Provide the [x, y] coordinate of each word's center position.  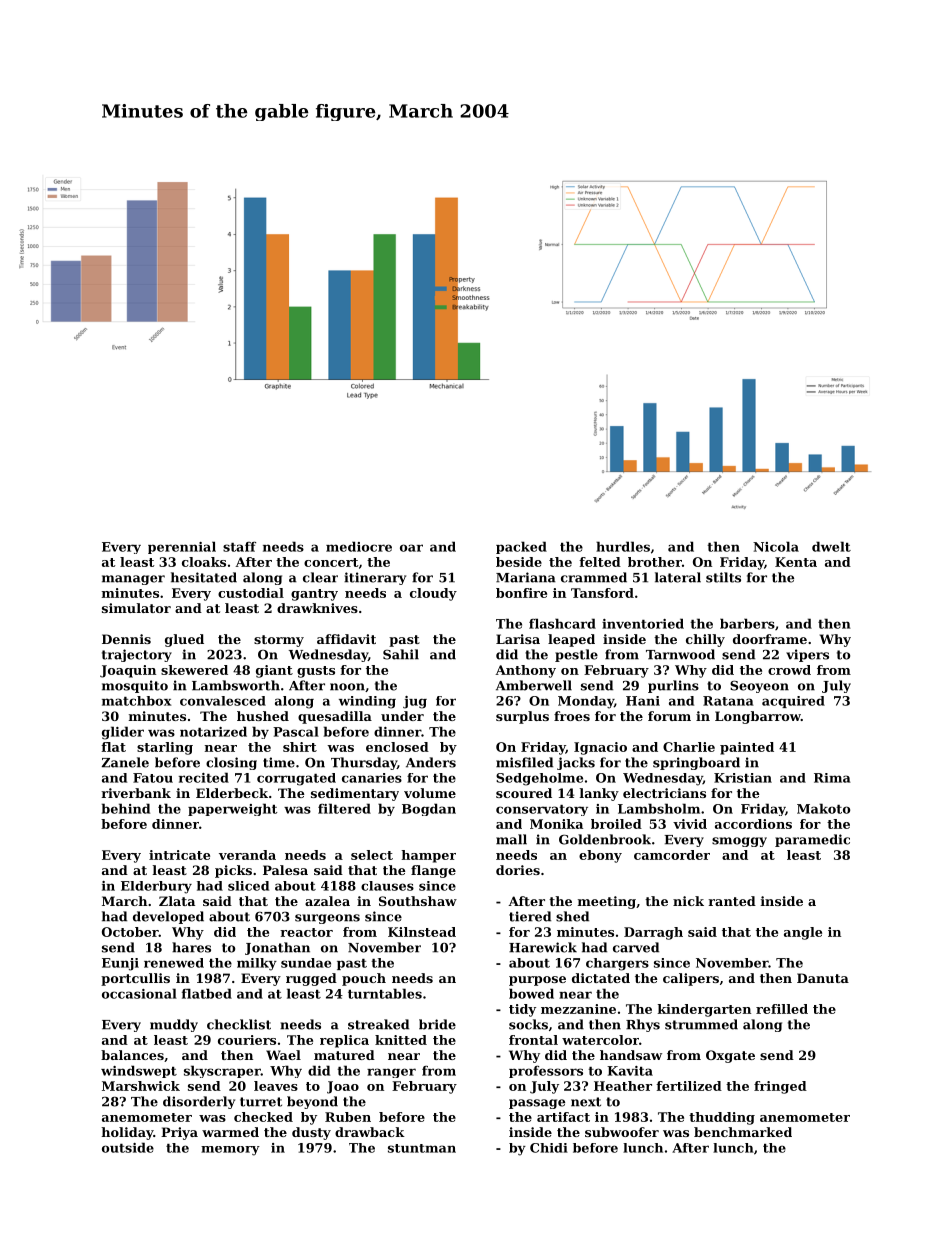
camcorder [672, 855]
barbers [747, 623]
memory [230, 1151]
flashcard [562, 623]
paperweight [232, 809]
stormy [279, 641]
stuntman [422, 1148]
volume [430, 793]
